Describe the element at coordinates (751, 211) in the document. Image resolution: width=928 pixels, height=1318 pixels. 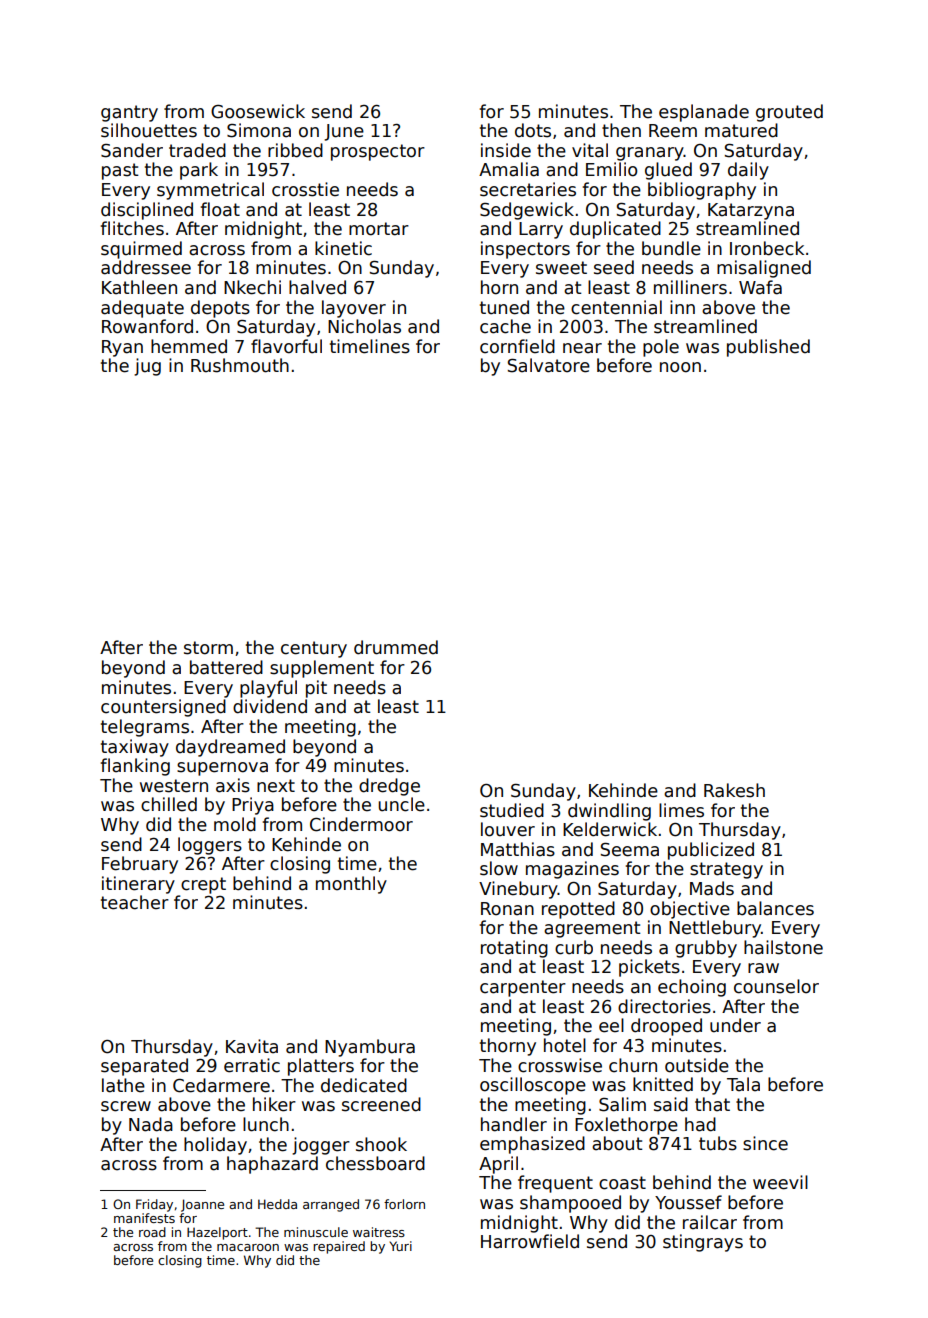
I see `Katarzyna` at that location.
